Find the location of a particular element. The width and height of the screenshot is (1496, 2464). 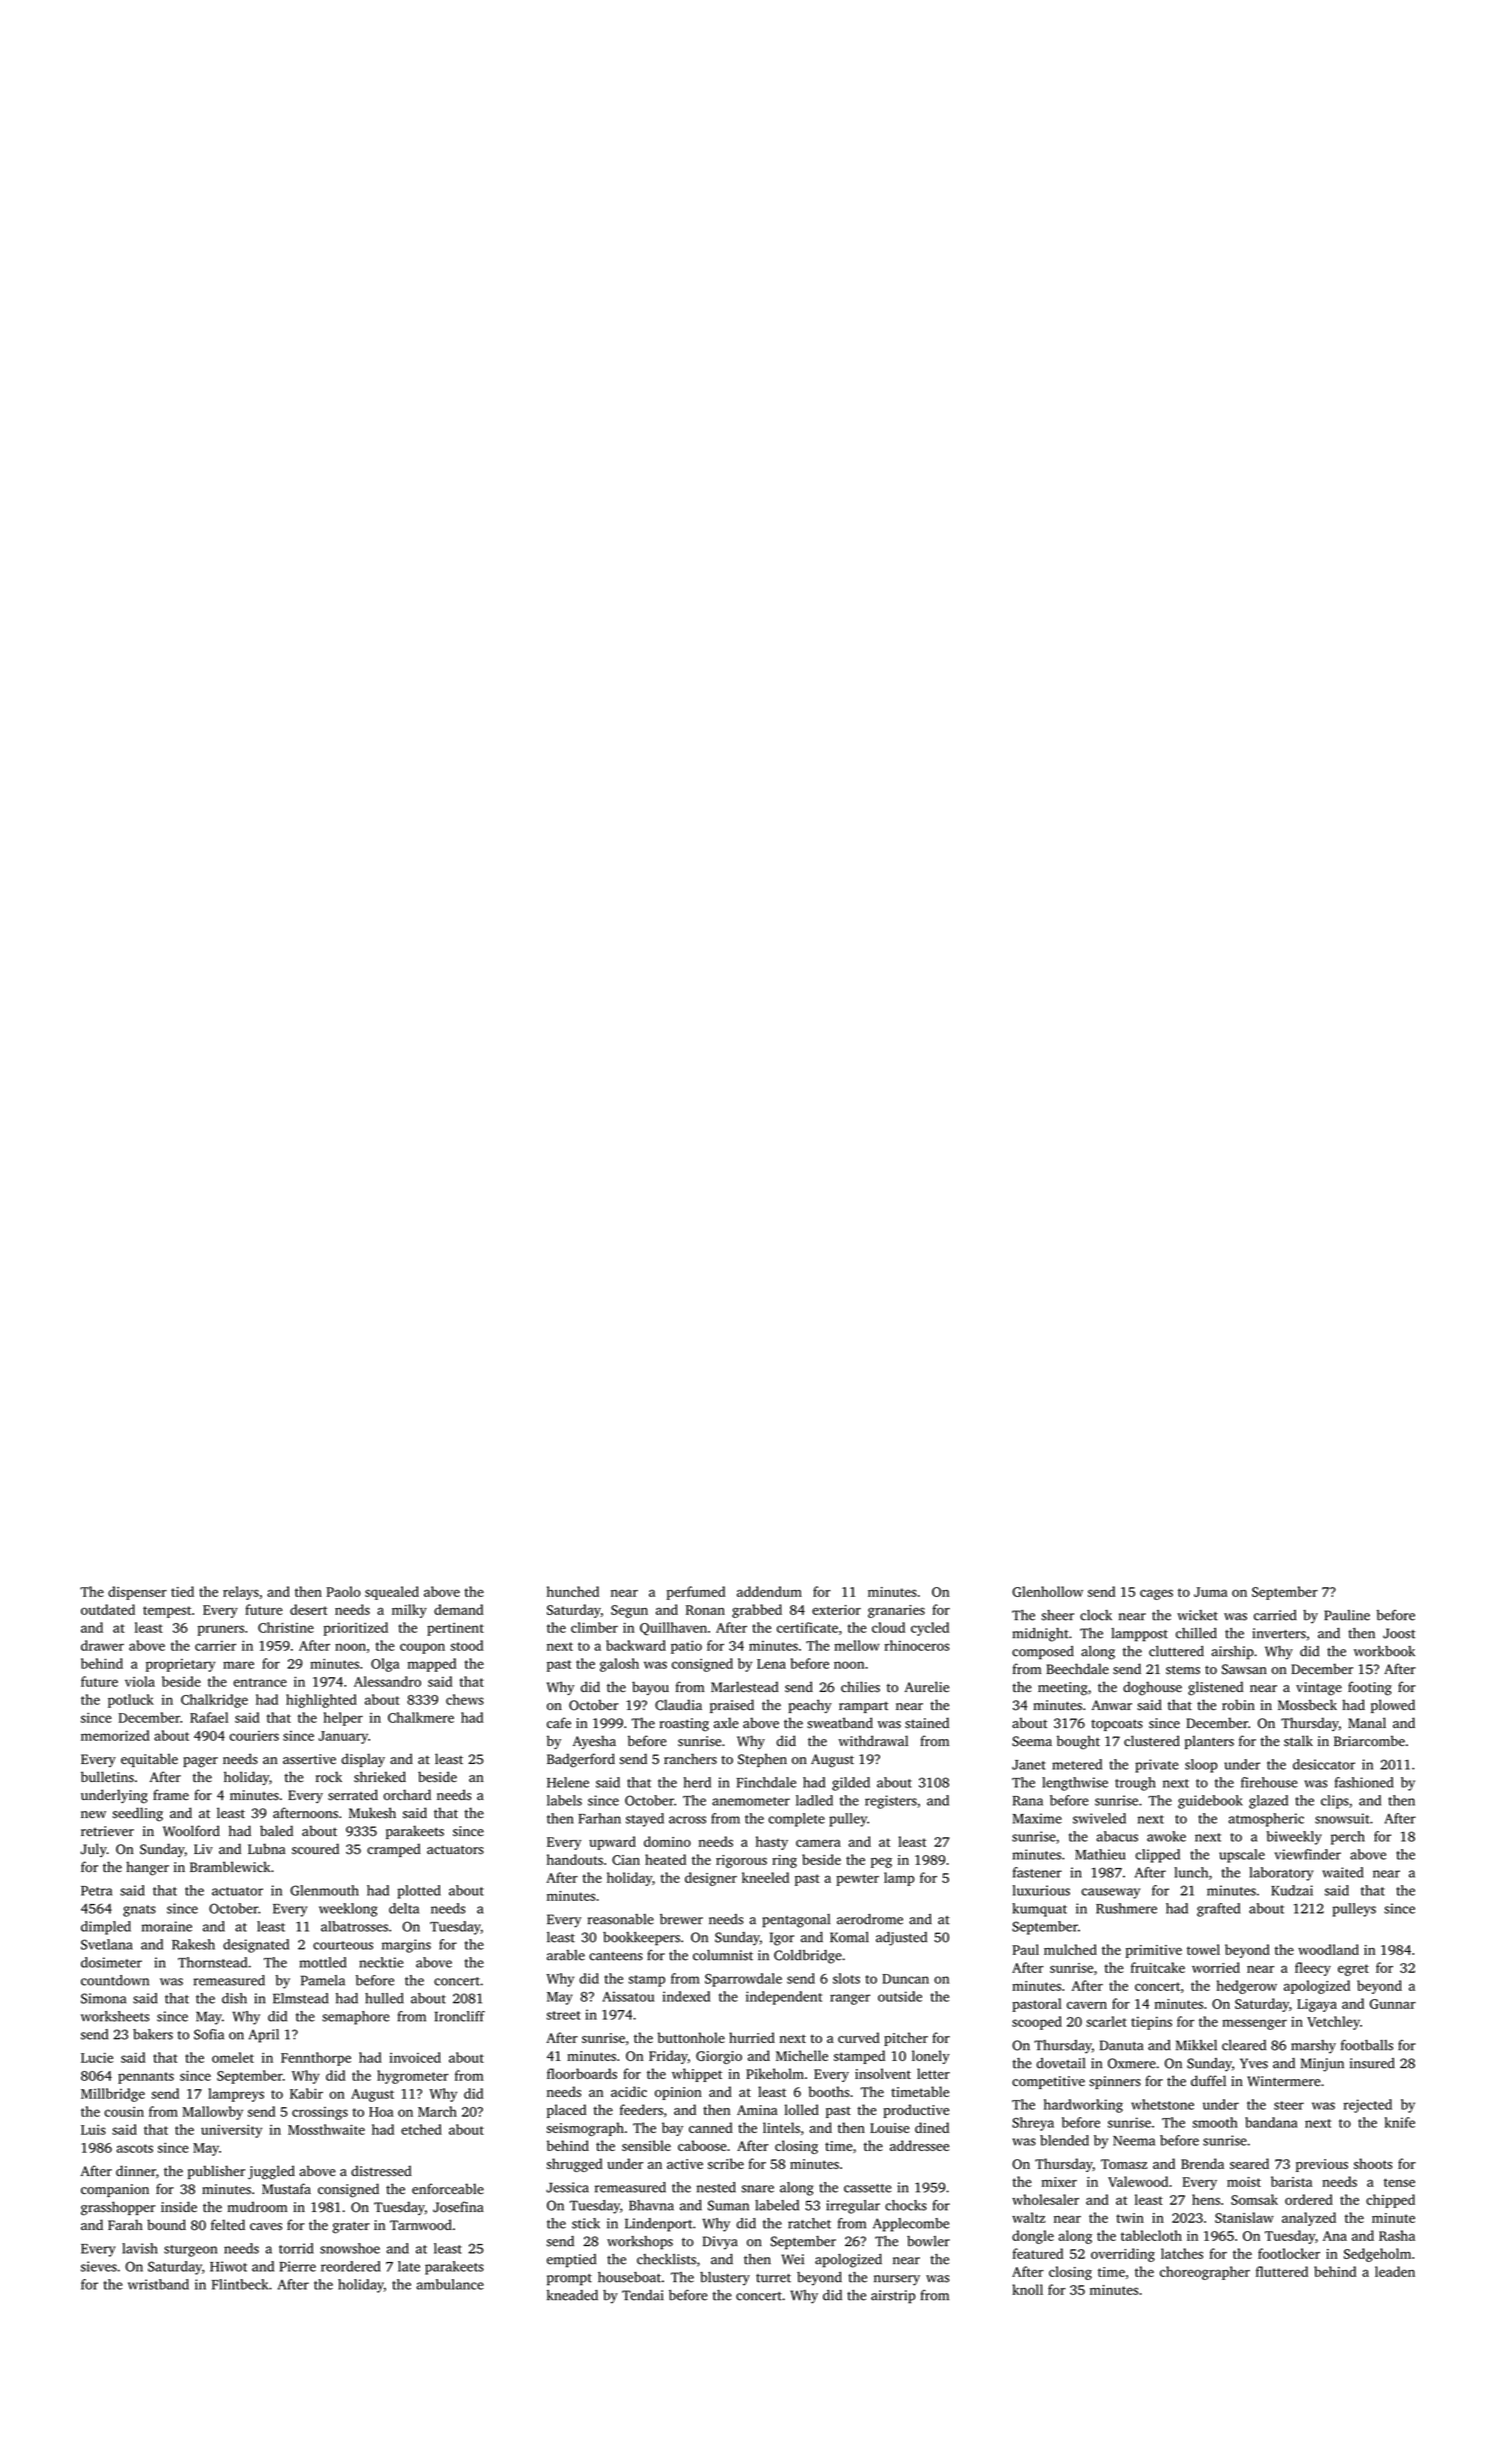

labeled is located at coordinates (777, 2205).
